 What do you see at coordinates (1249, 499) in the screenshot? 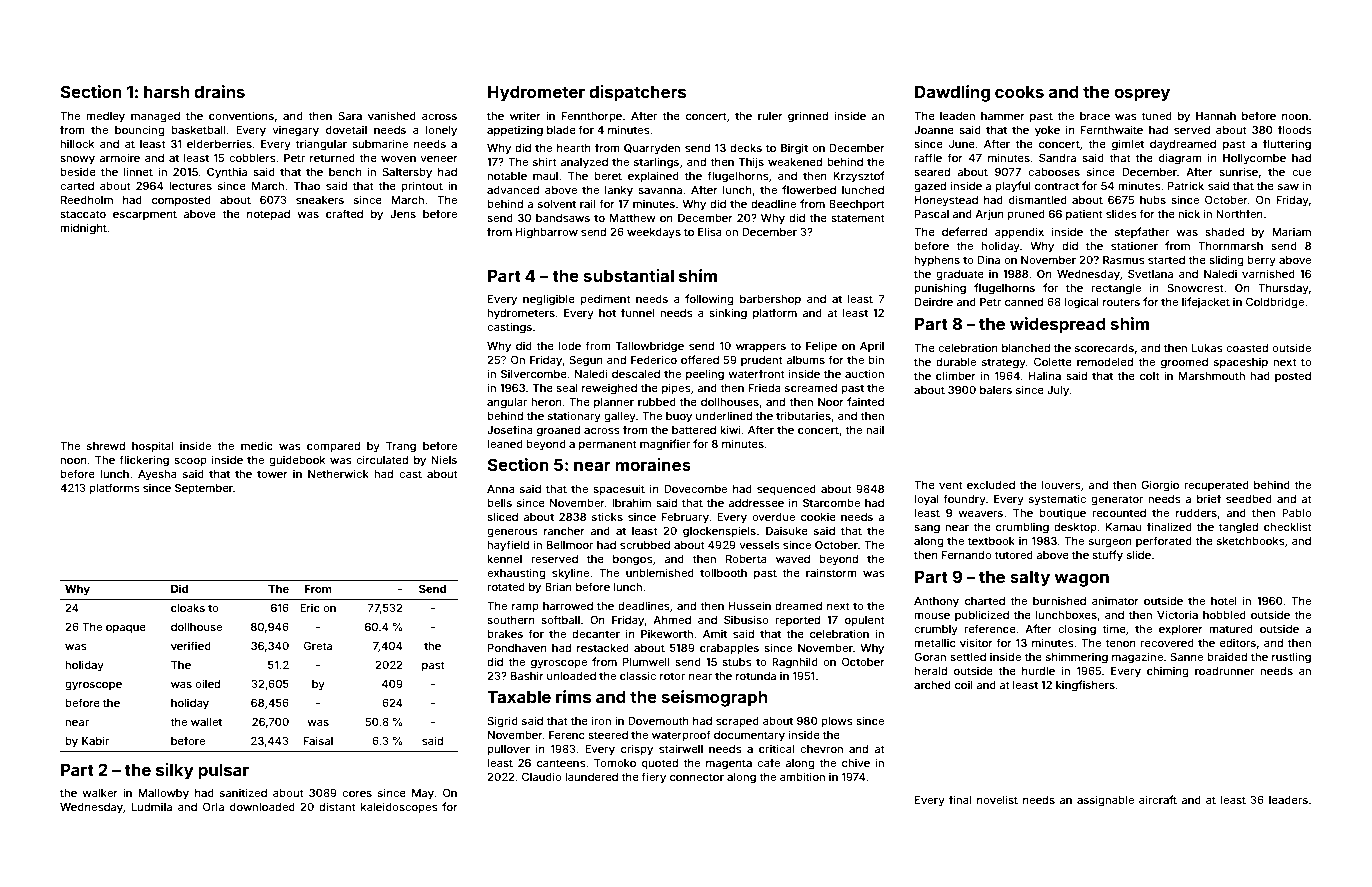
I see `seedbed` at bounding box center [1249, 499].
